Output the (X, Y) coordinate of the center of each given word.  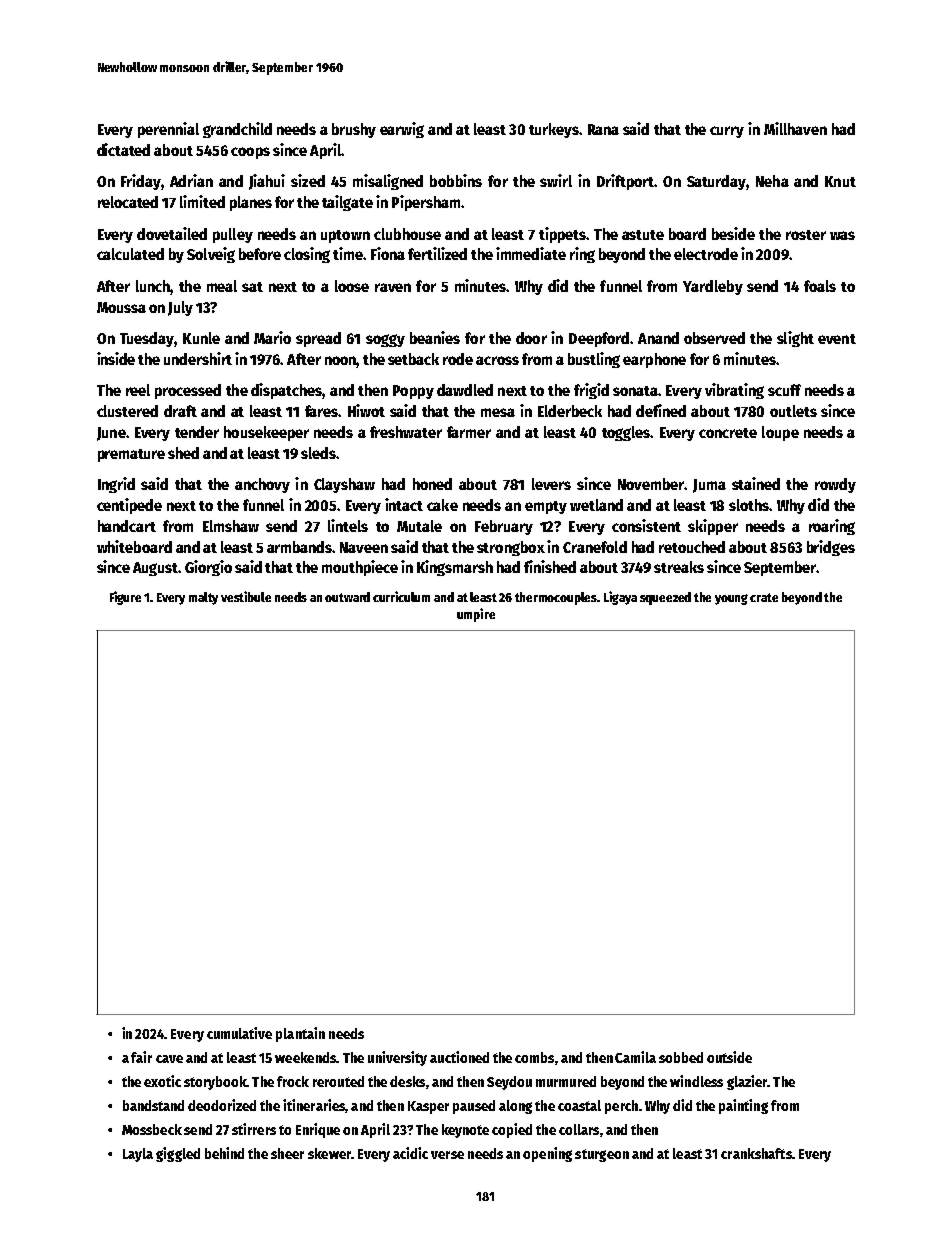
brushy (354, 130)
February (504, 527)
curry (727, 132)
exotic (162, 1081)
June (111, 434)
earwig (402, 130)
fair (141, 1057)
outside (729, 1057)
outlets (793, 411)
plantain (300, 1034)
